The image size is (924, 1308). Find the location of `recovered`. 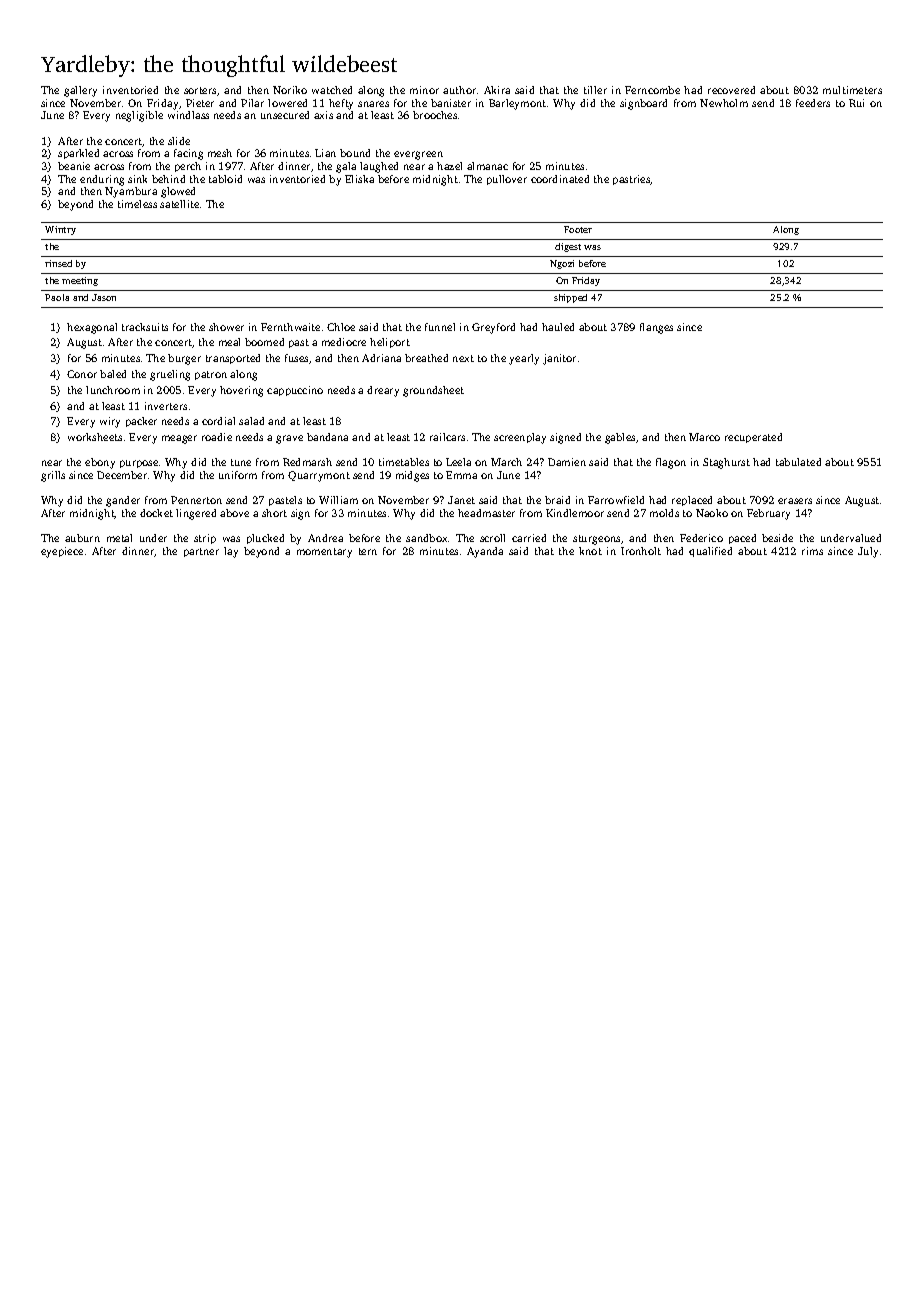

recovered is located at coordinates (731, 90).
